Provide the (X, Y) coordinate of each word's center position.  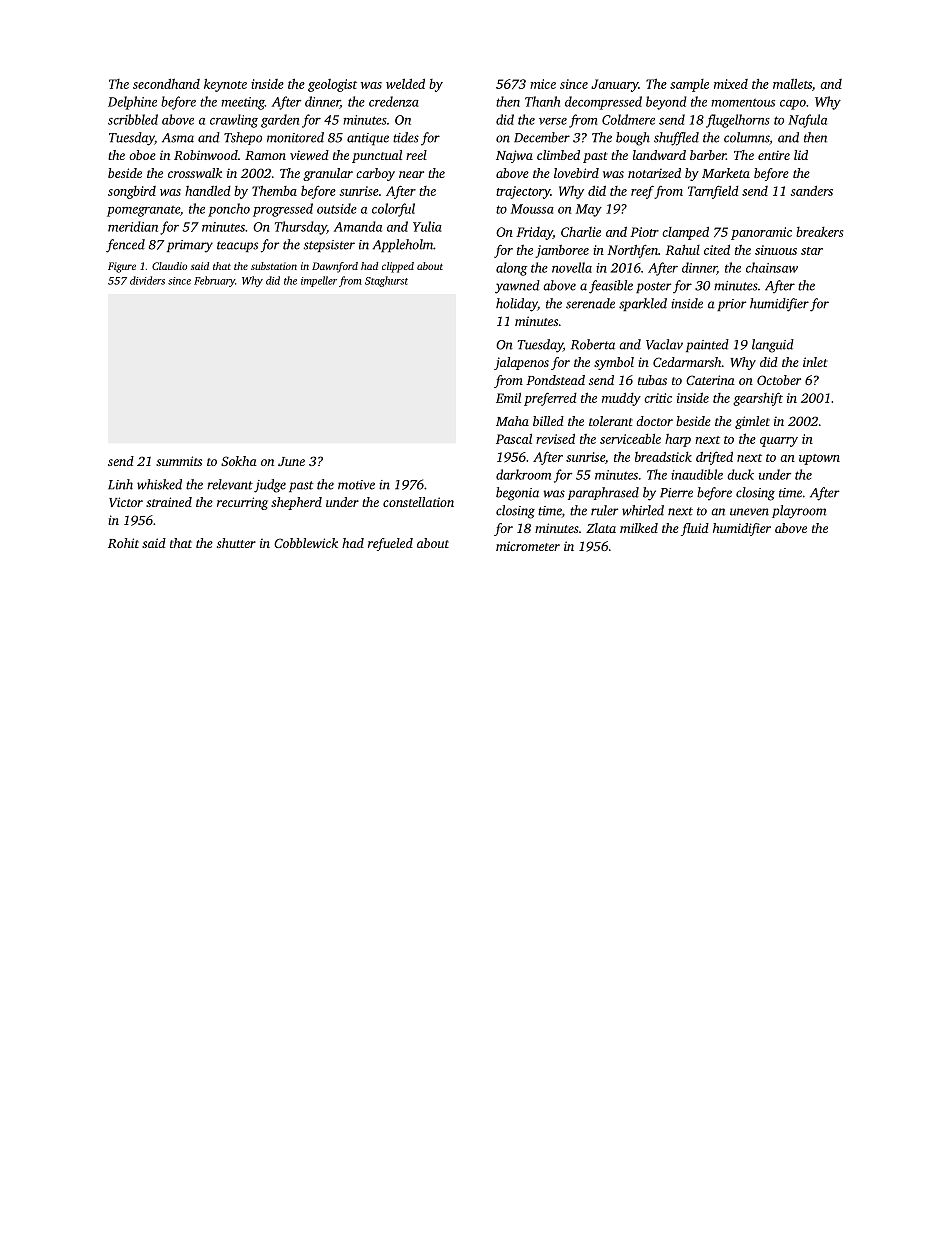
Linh (120, 484)
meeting (243, 103)
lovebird (576, 173)
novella (572, 267)
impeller (319, 281)
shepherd (296, 503)
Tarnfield (713, 192)
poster (653, 287)
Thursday (301, 228)
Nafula (807, 121)
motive (356, 485)
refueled (390, 544)
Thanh (542, 101)
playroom (799, 512)
